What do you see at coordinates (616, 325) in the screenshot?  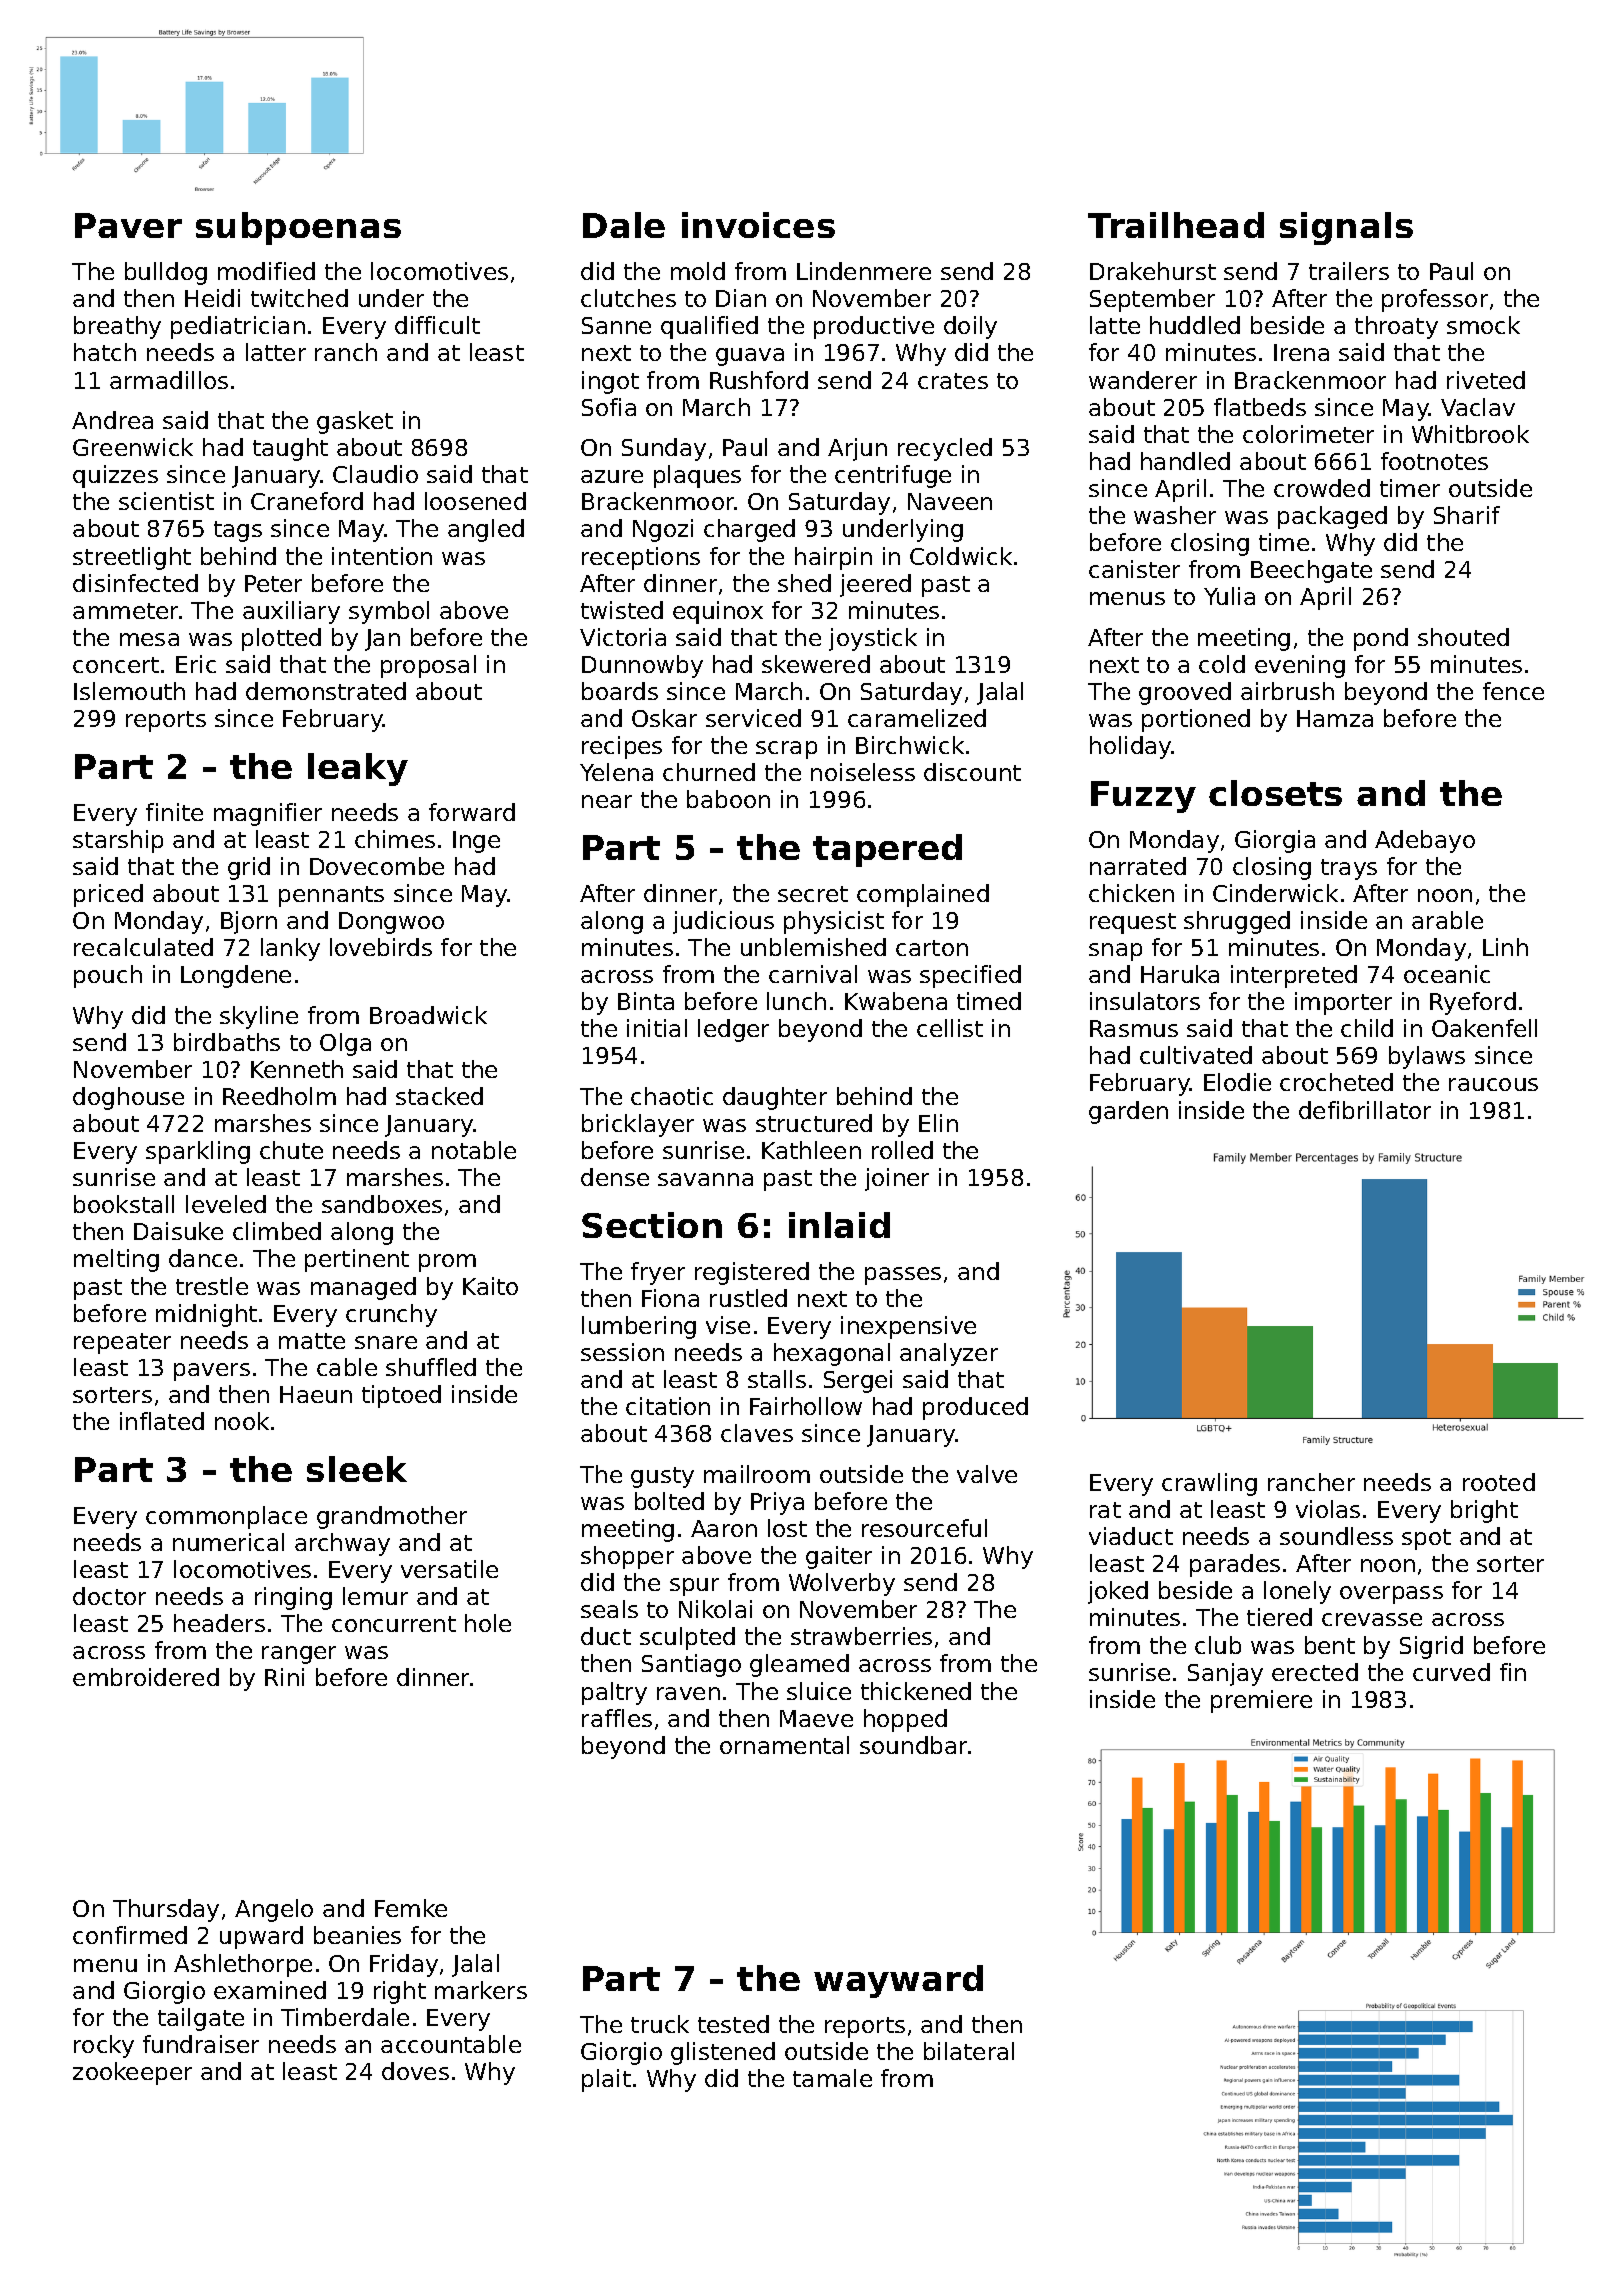 I see `Sanne` at bounding box center [616, 325].
